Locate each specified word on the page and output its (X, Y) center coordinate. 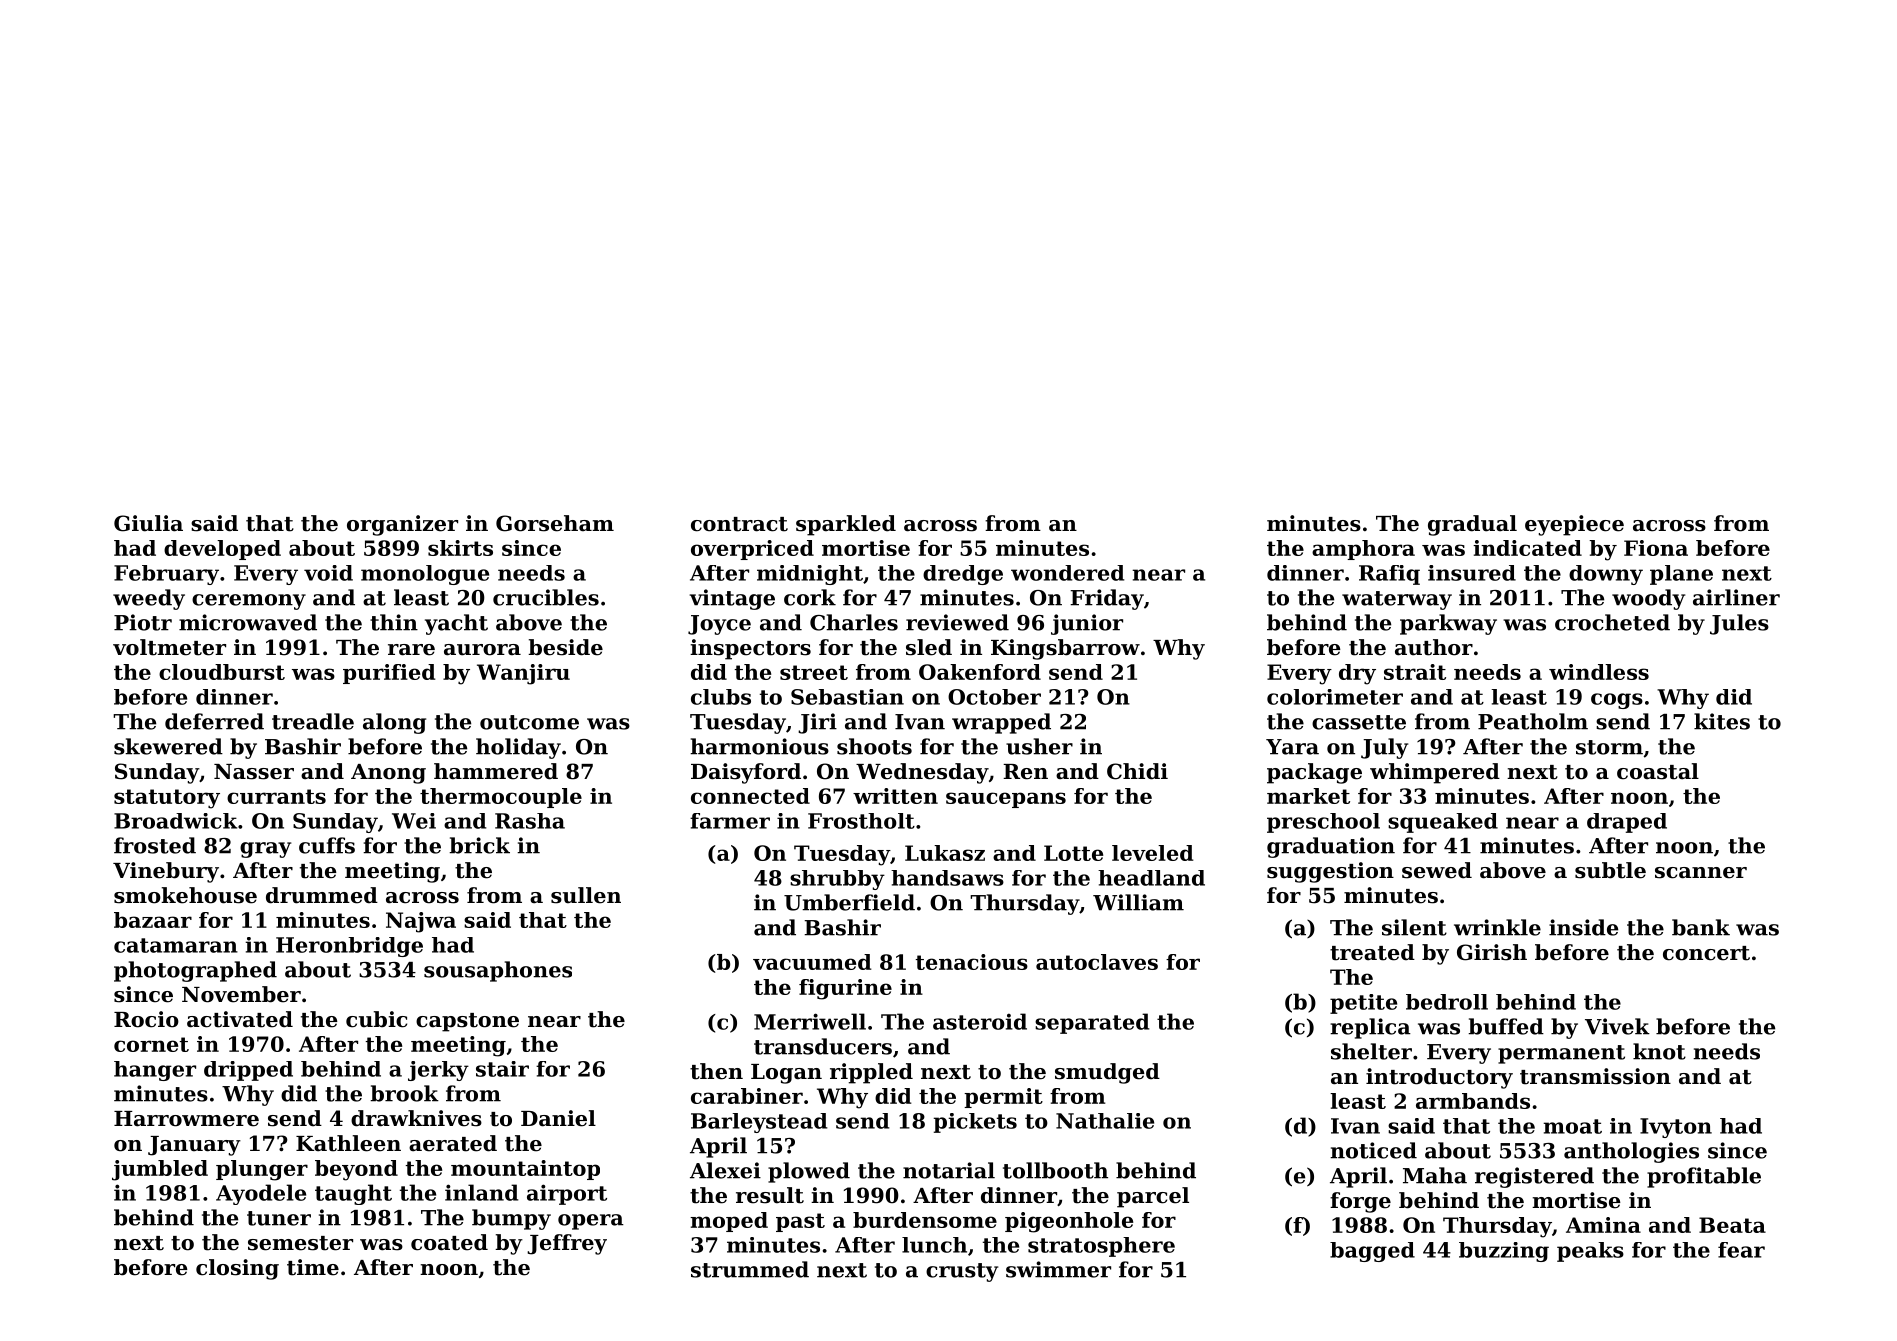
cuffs (327, 845)
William (1138, 902)
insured (1472, 573)
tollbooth (1055, 1170)
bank (1701, 927)
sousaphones (498, 971)
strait (1415, 672)
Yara (1292, 747)
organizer (402, 525)
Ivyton (1676, 1128)
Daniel (558, 1118)
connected (750, 796)
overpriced (752, 550)
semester (300, 1243)
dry (1357, 674)
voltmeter (169, 647)
